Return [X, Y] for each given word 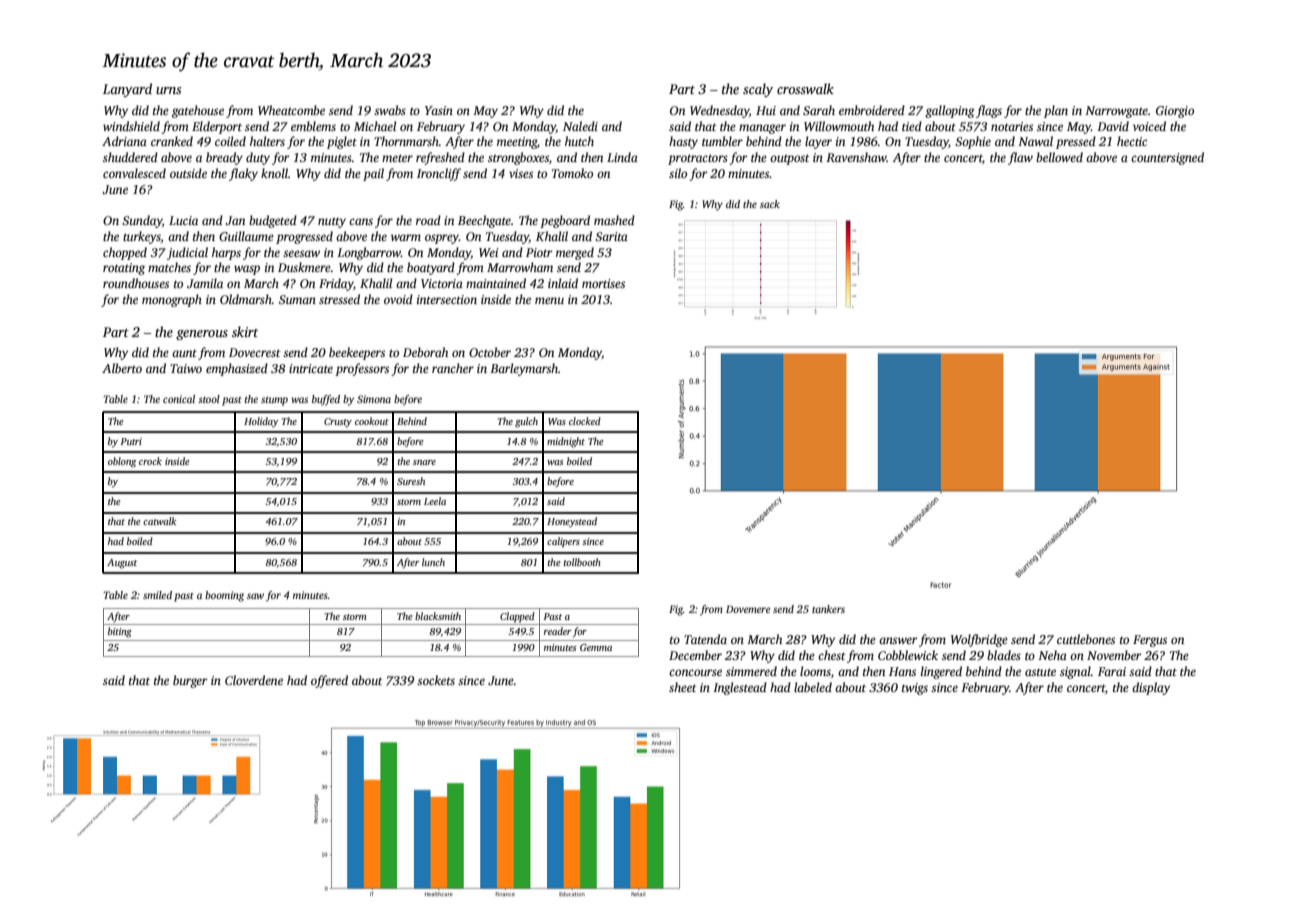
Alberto [122, 368]
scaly [758, 90]
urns [168, 90]
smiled [157, 595]
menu [549, 300]
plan [1056, 111]
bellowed [1059, 157]
